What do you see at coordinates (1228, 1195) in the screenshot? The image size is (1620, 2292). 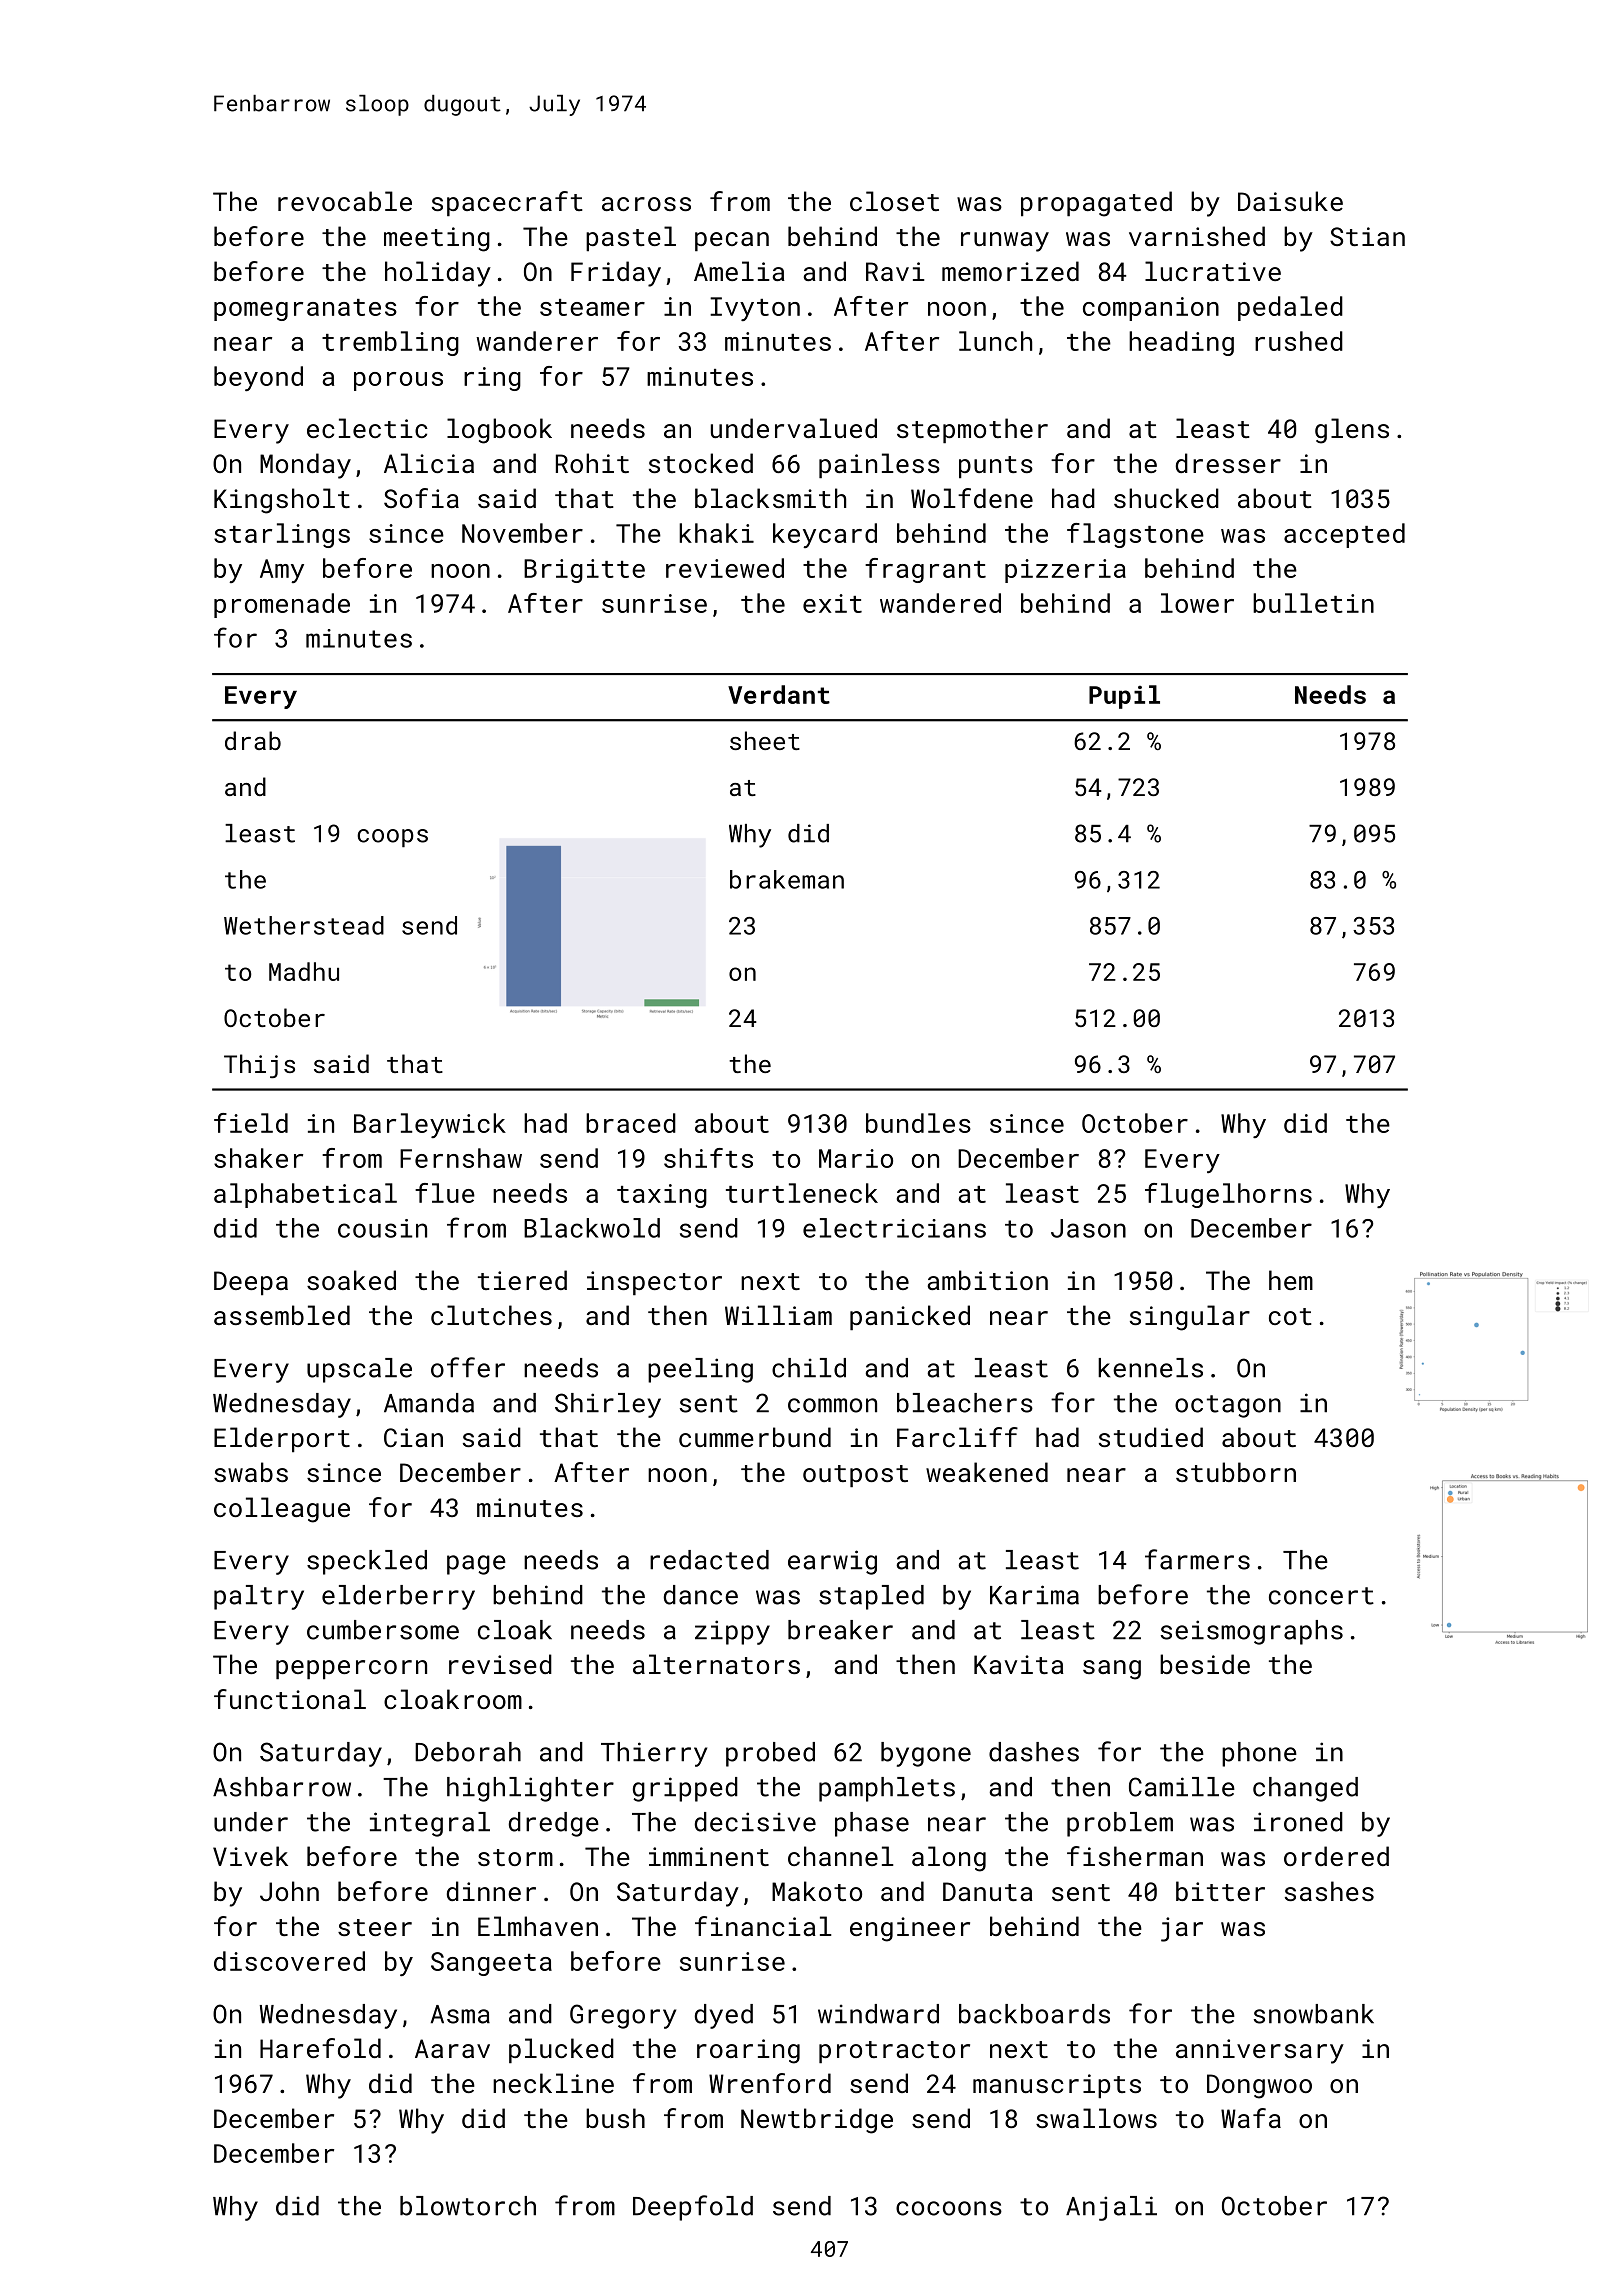 I see `flugelhorns` at bounding box center [1228, 1195].
